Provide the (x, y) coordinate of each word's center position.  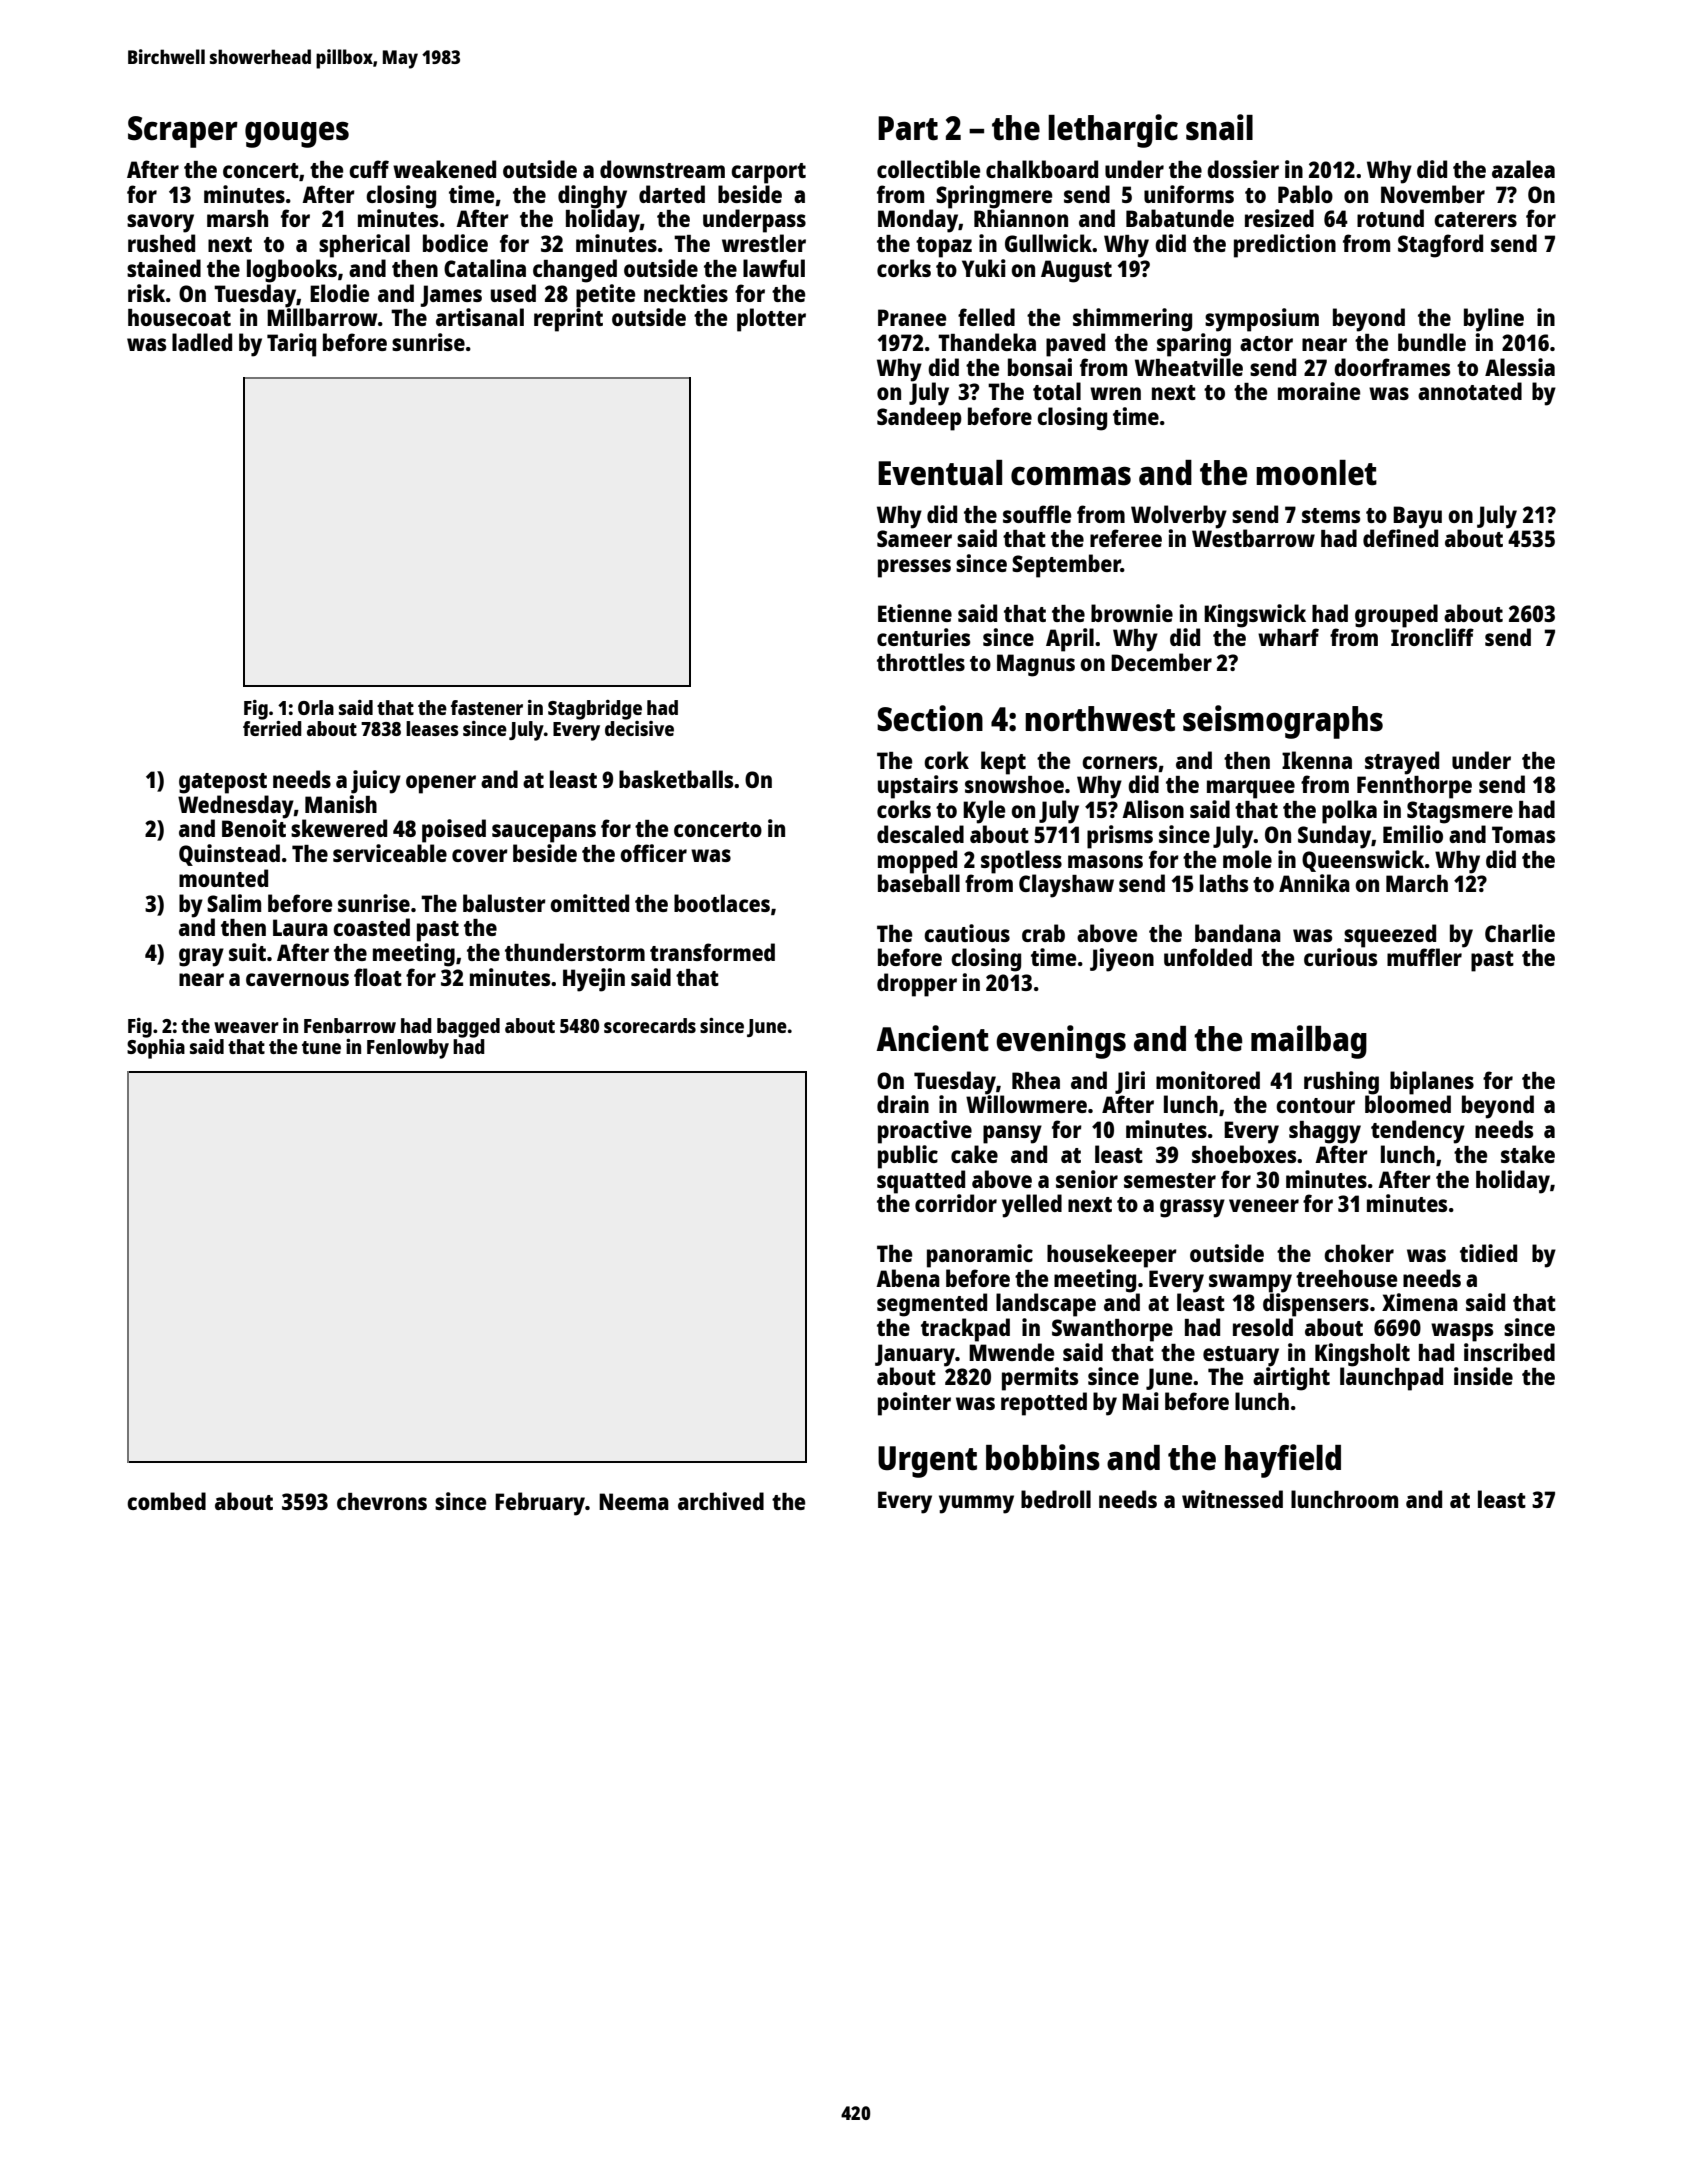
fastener (487, 707)
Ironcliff (1432, 637)
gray (201, 957)
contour (1315, 1105)
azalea (1523, 169)
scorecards (650, 1025)
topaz (944, 247)
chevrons (382, 1501)
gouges (297, 134)
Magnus (1036, 665)
